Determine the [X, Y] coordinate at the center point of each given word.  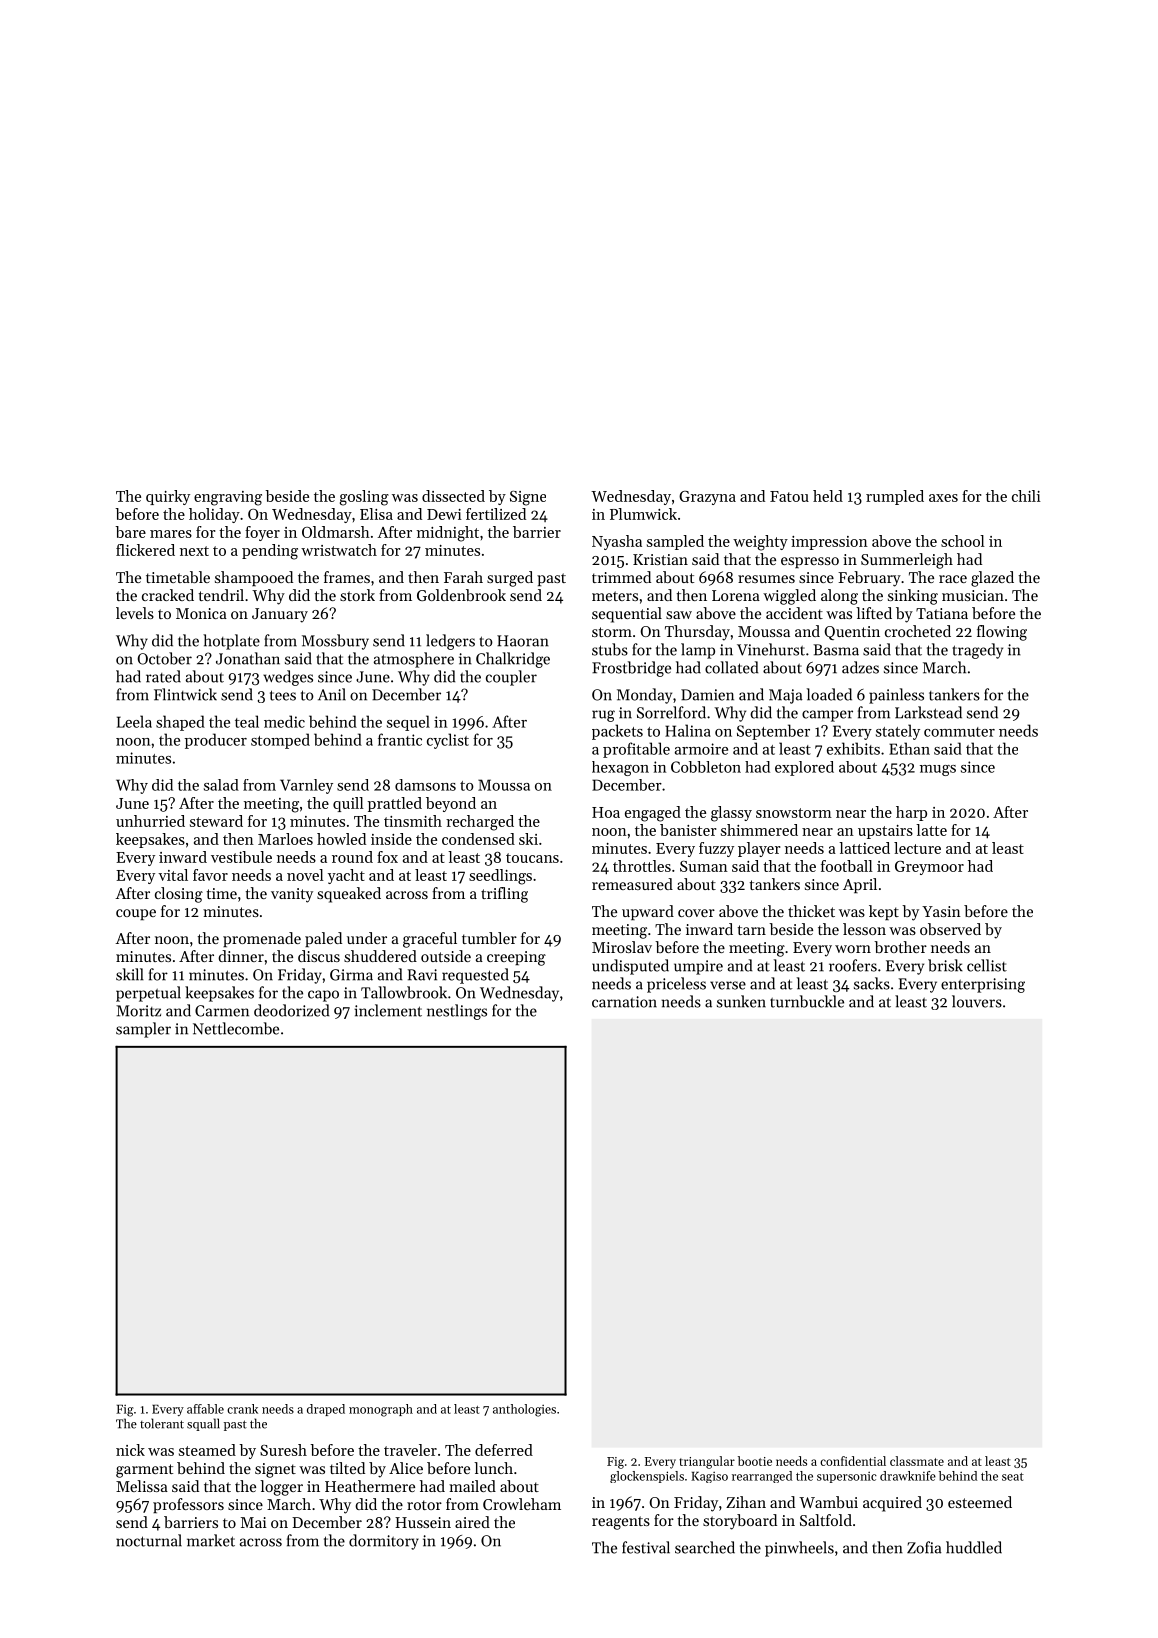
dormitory [384, 1542]
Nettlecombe [236, 1028]
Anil [332, 694]
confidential [853, 1461]
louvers [977, 1001]
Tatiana [942, 613]
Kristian [660, 559]
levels [135, 613]
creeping [516, 958]
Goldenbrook [461, 595]
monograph [381, 1410]
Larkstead [928, 712]
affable [205, 1409]
